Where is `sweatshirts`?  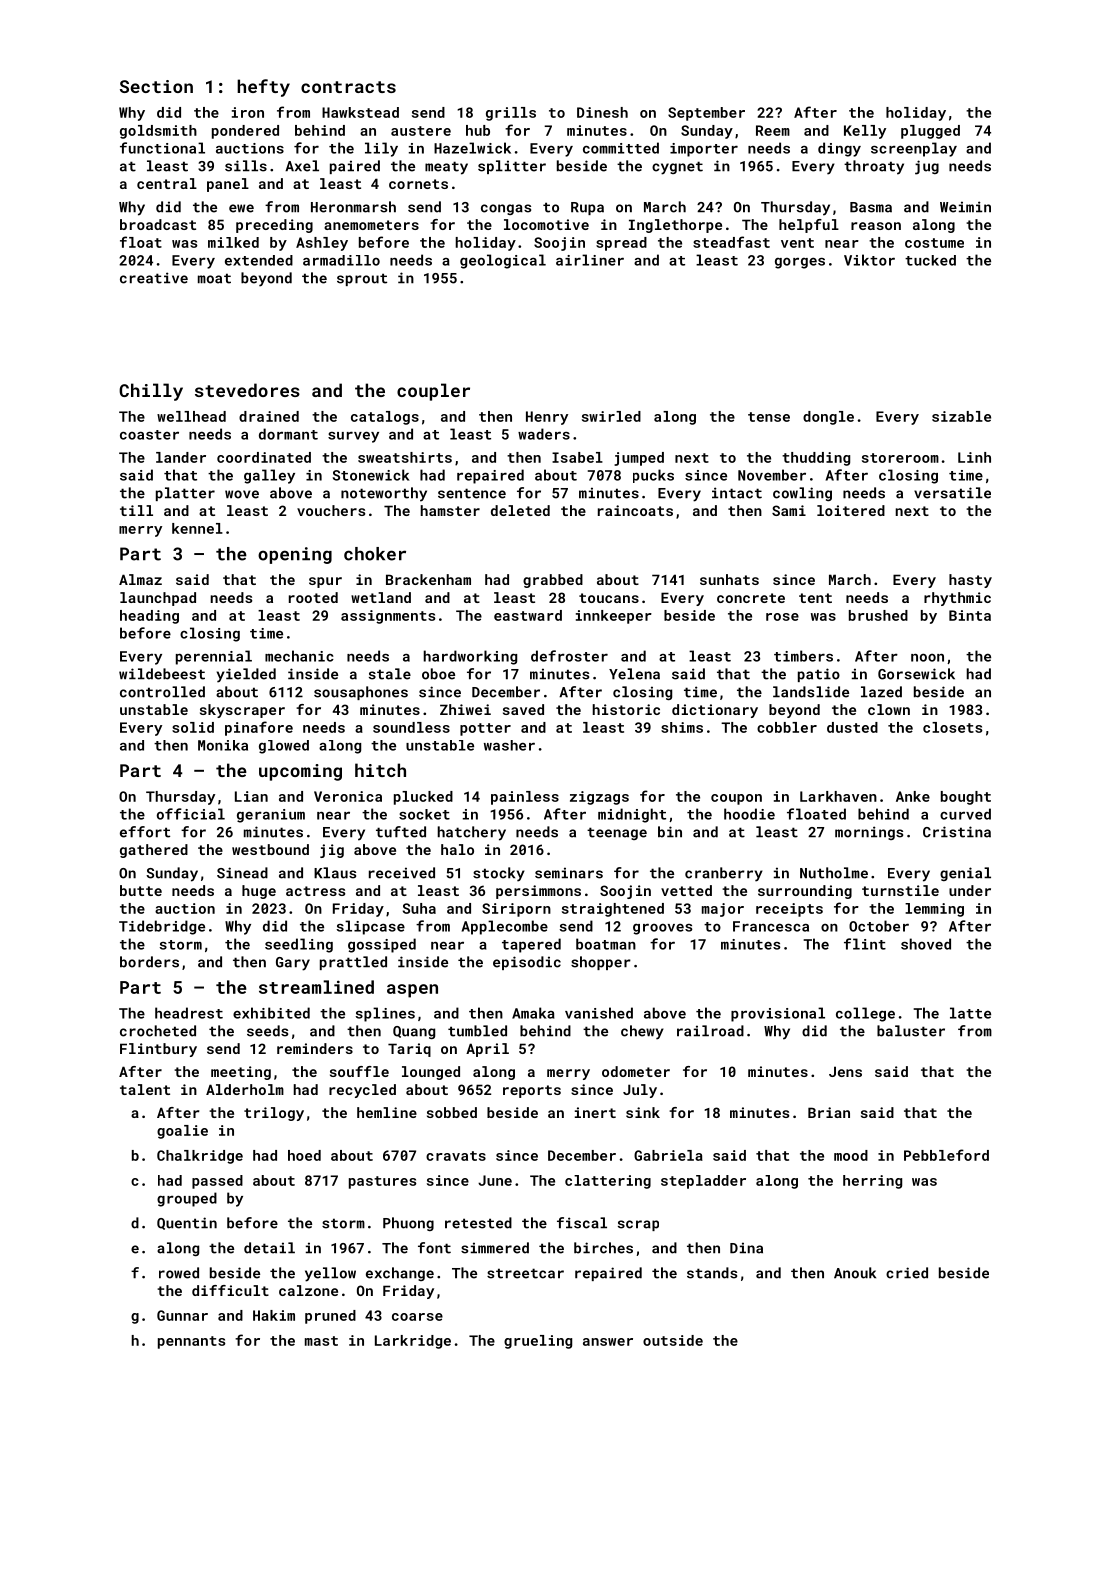 sweatshirts is located at coordinates (405, 457).
